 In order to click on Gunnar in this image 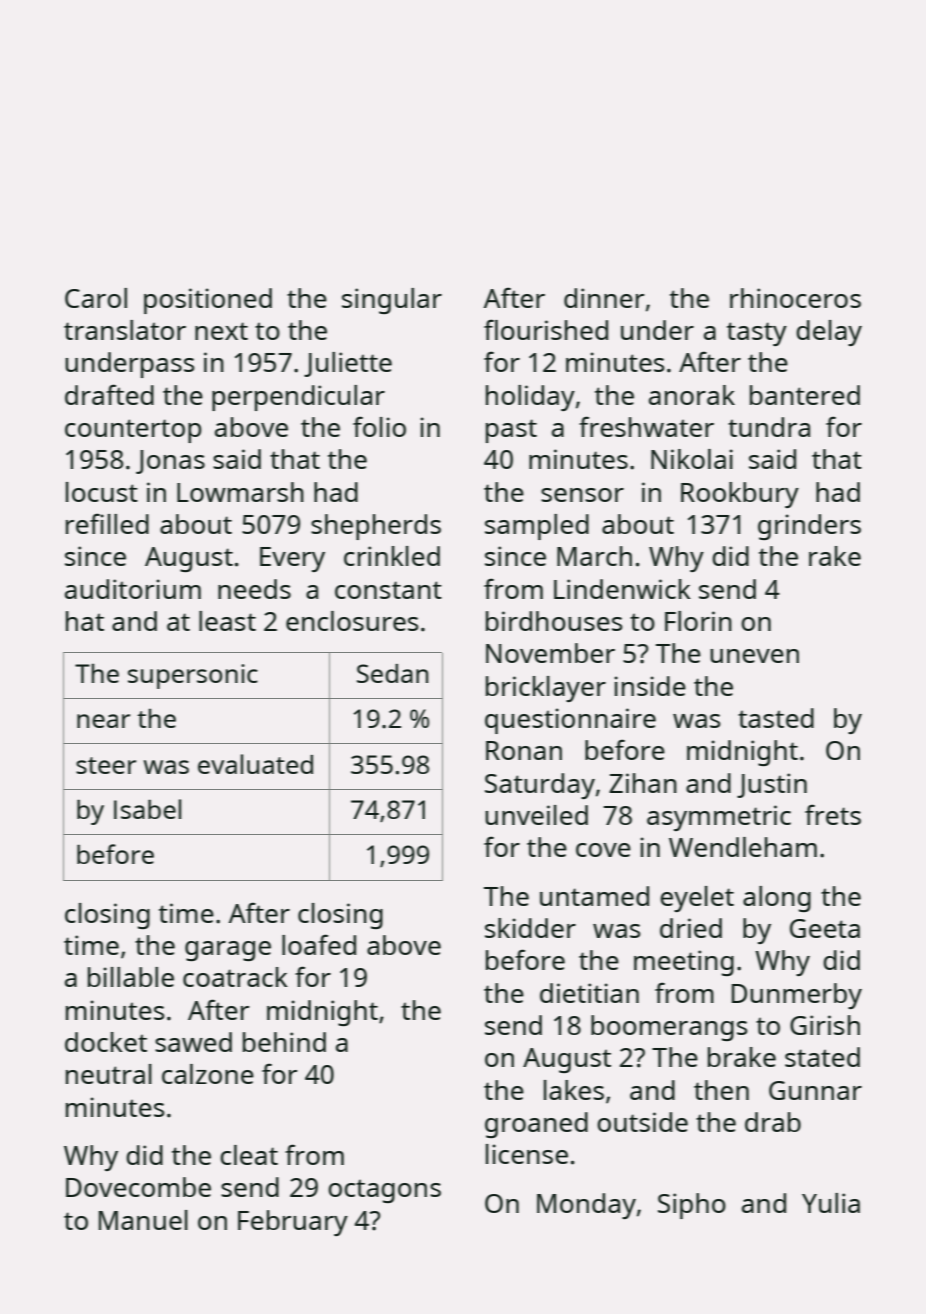, I will do `click(815, 1090)`.
